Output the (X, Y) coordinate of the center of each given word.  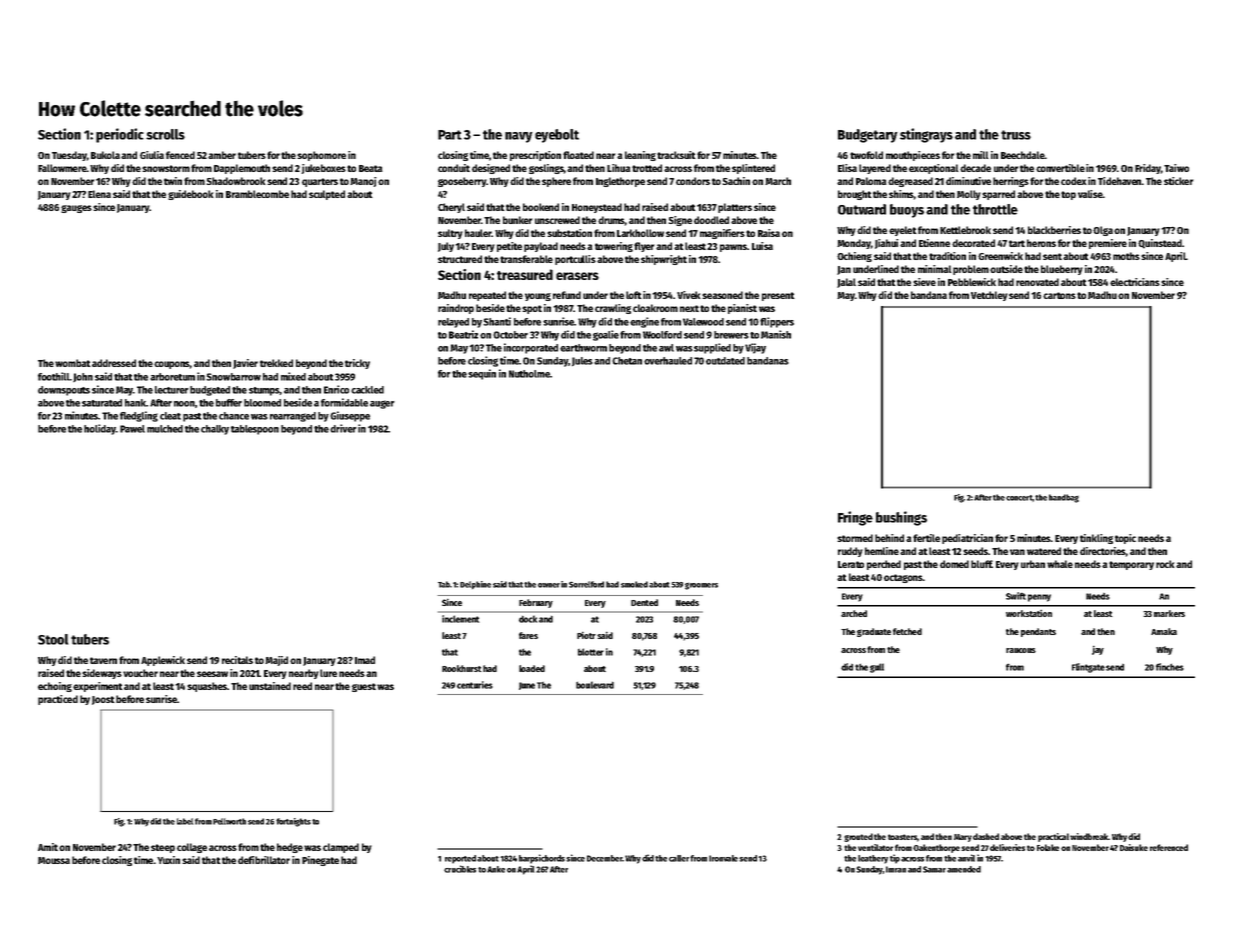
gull (877, 668)
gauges (76, 209)
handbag (1064, 498)
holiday (100, 429)
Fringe (855, 518)
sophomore (321, 156)
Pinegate (320, 861)
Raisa (769, 233)
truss (1016, 135)
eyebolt (557, 136)
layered (875, 169)
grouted (858, 837)
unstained (270, 686)
